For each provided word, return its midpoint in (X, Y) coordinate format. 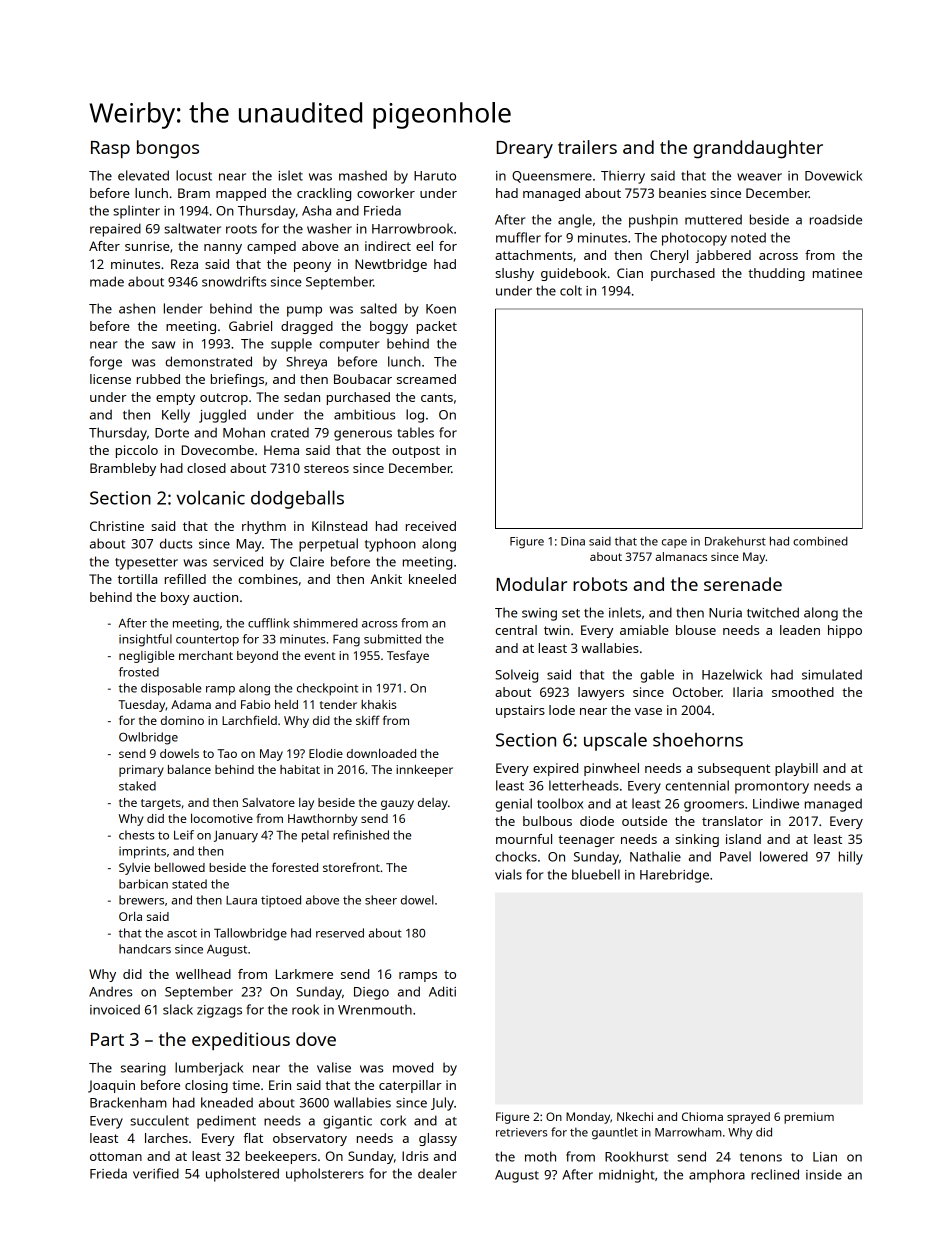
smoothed (803, 692)
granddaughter (758, 149)
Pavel (735, 856)
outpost (416, 452)
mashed (363, 175)
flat (253, 1138)
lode (562, 710)
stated (189, 884)
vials (508, 874)
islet (290, 175)
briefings (237, 380)
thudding (776, 274)
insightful (145, 640)
